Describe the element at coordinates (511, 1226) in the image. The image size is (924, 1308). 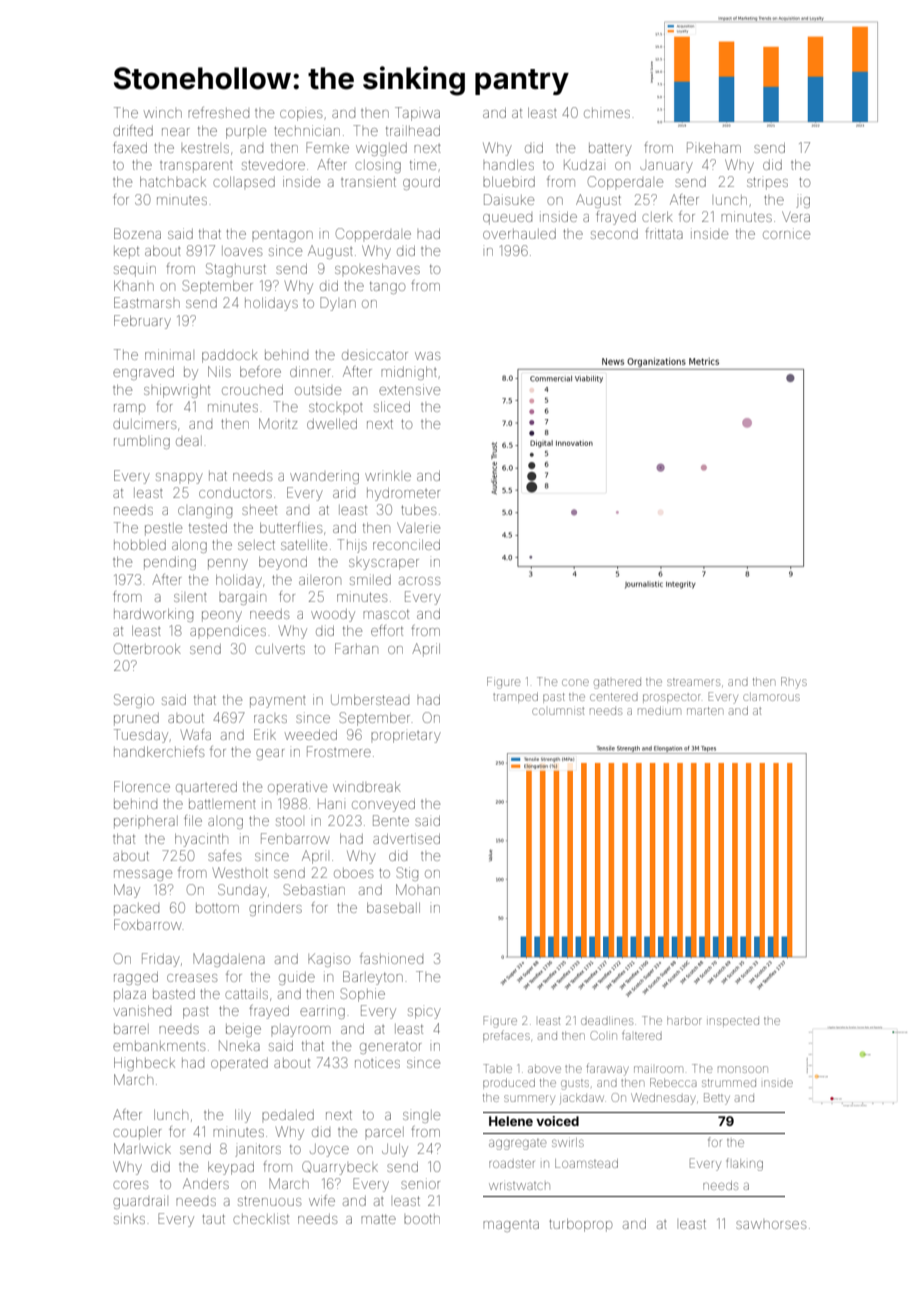
I see `magenta` at that location.
